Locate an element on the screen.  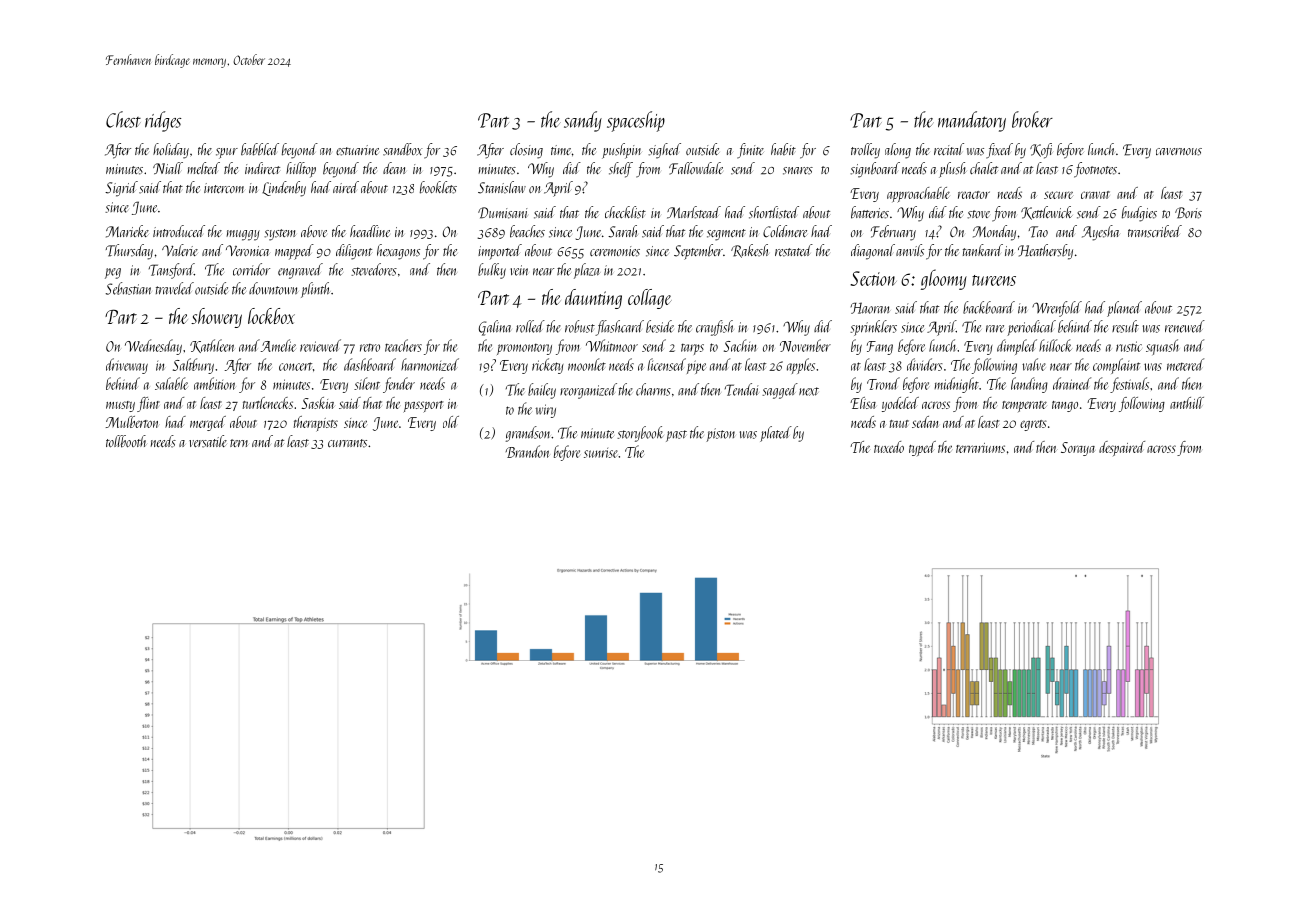
introduced is located at coordinates (179, 231).
